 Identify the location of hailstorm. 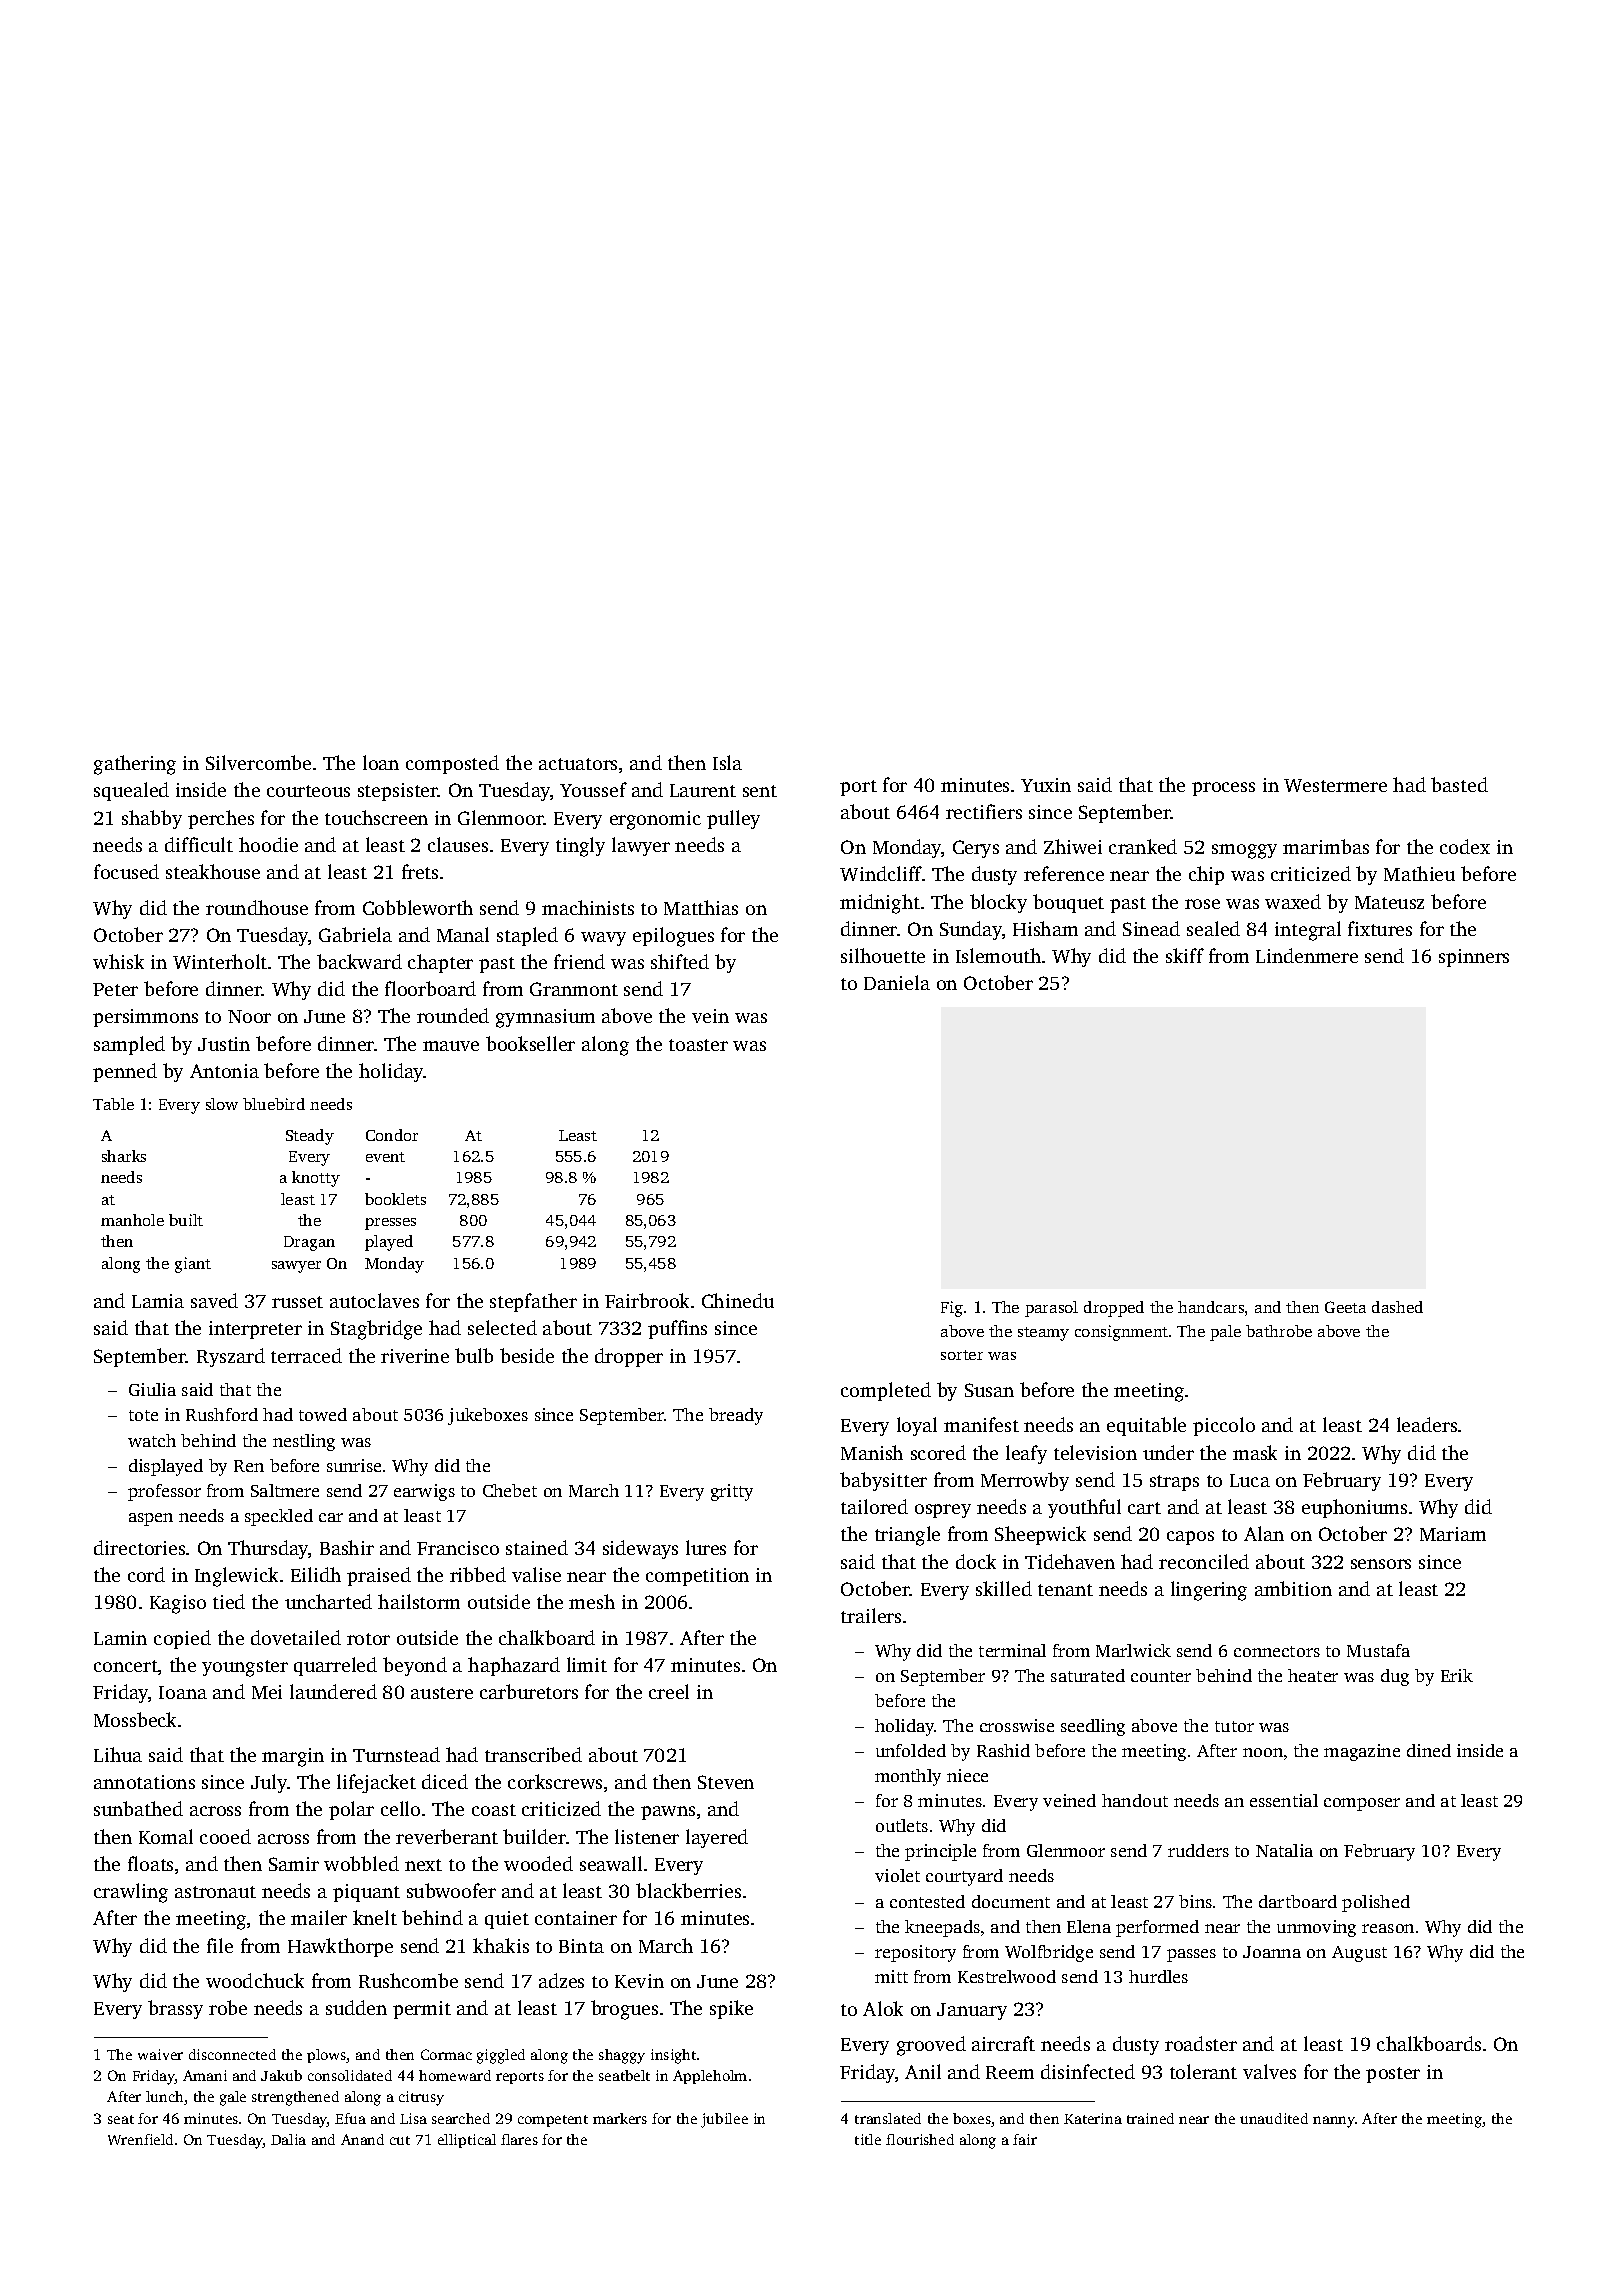
(419, 1601).
